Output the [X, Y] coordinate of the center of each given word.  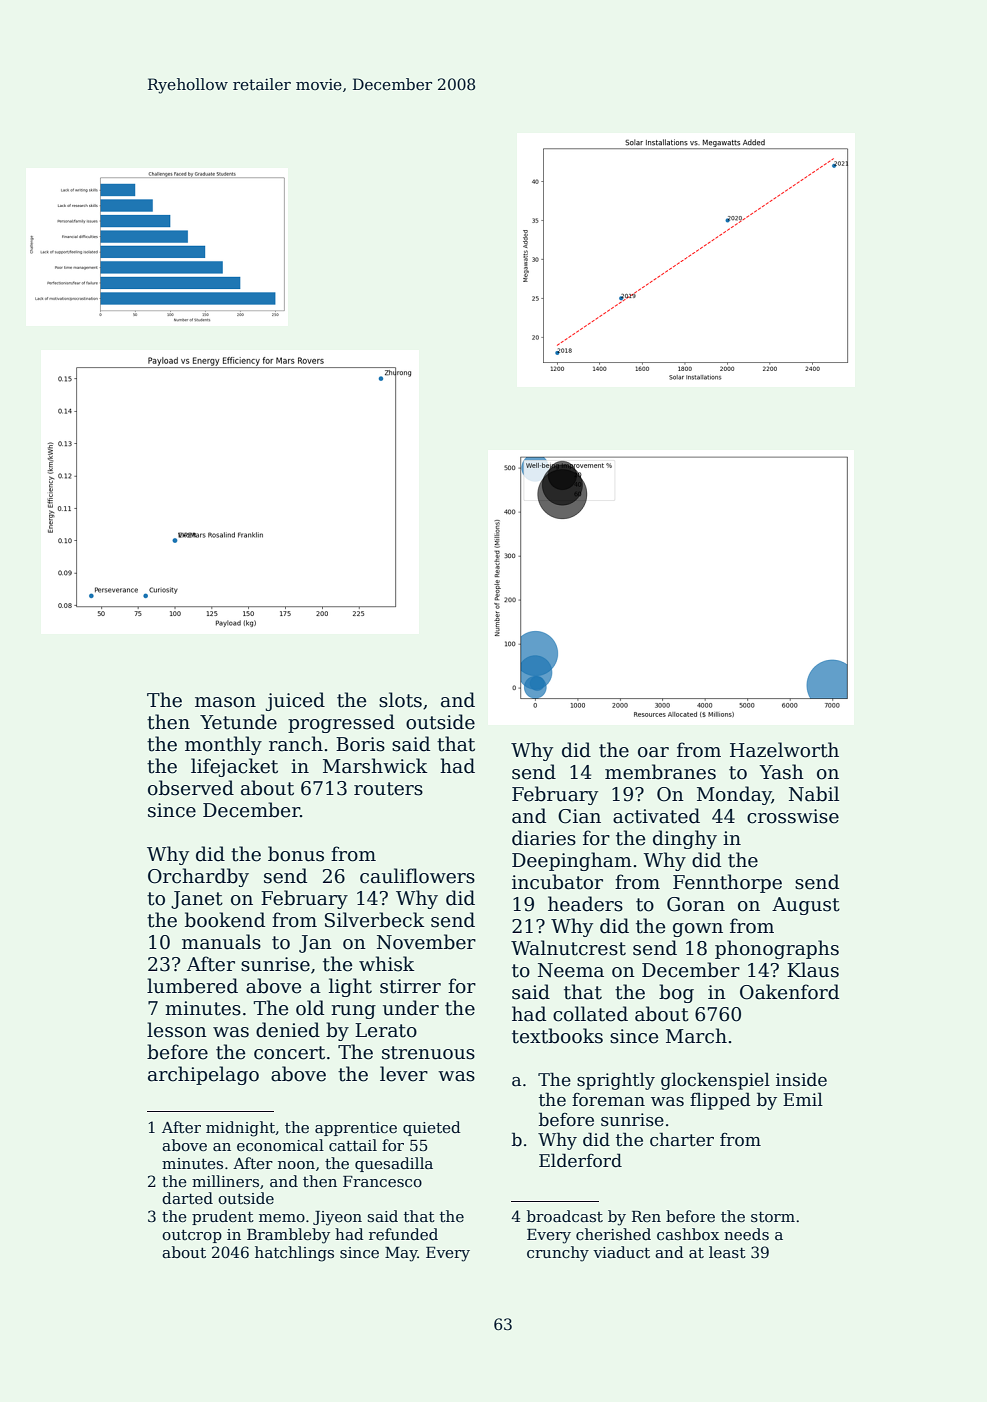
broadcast [565, 1216]
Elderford [580, 1160]
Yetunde [238, 722]
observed [191, 788]
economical [280, 1145]
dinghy [685, 839]
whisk [386, 964]
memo [282, 1218]
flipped [720, 1101]
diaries [544, 838]
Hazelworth [784, 750]
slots [400, 700]
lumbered [192, 986]
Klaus [813, 970]
